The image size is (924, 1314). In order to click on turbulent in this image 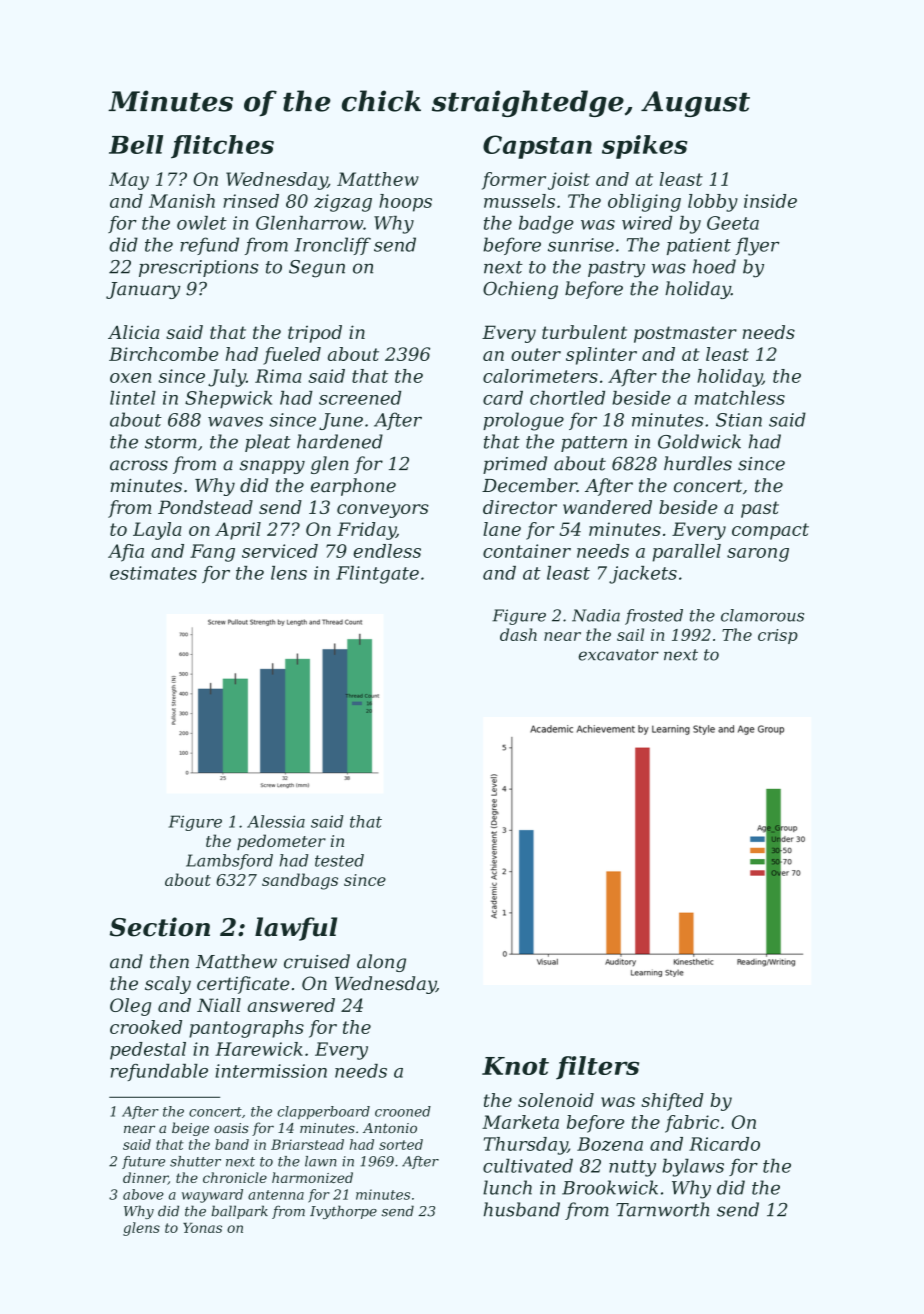, I will do `click(584, 332)`.
